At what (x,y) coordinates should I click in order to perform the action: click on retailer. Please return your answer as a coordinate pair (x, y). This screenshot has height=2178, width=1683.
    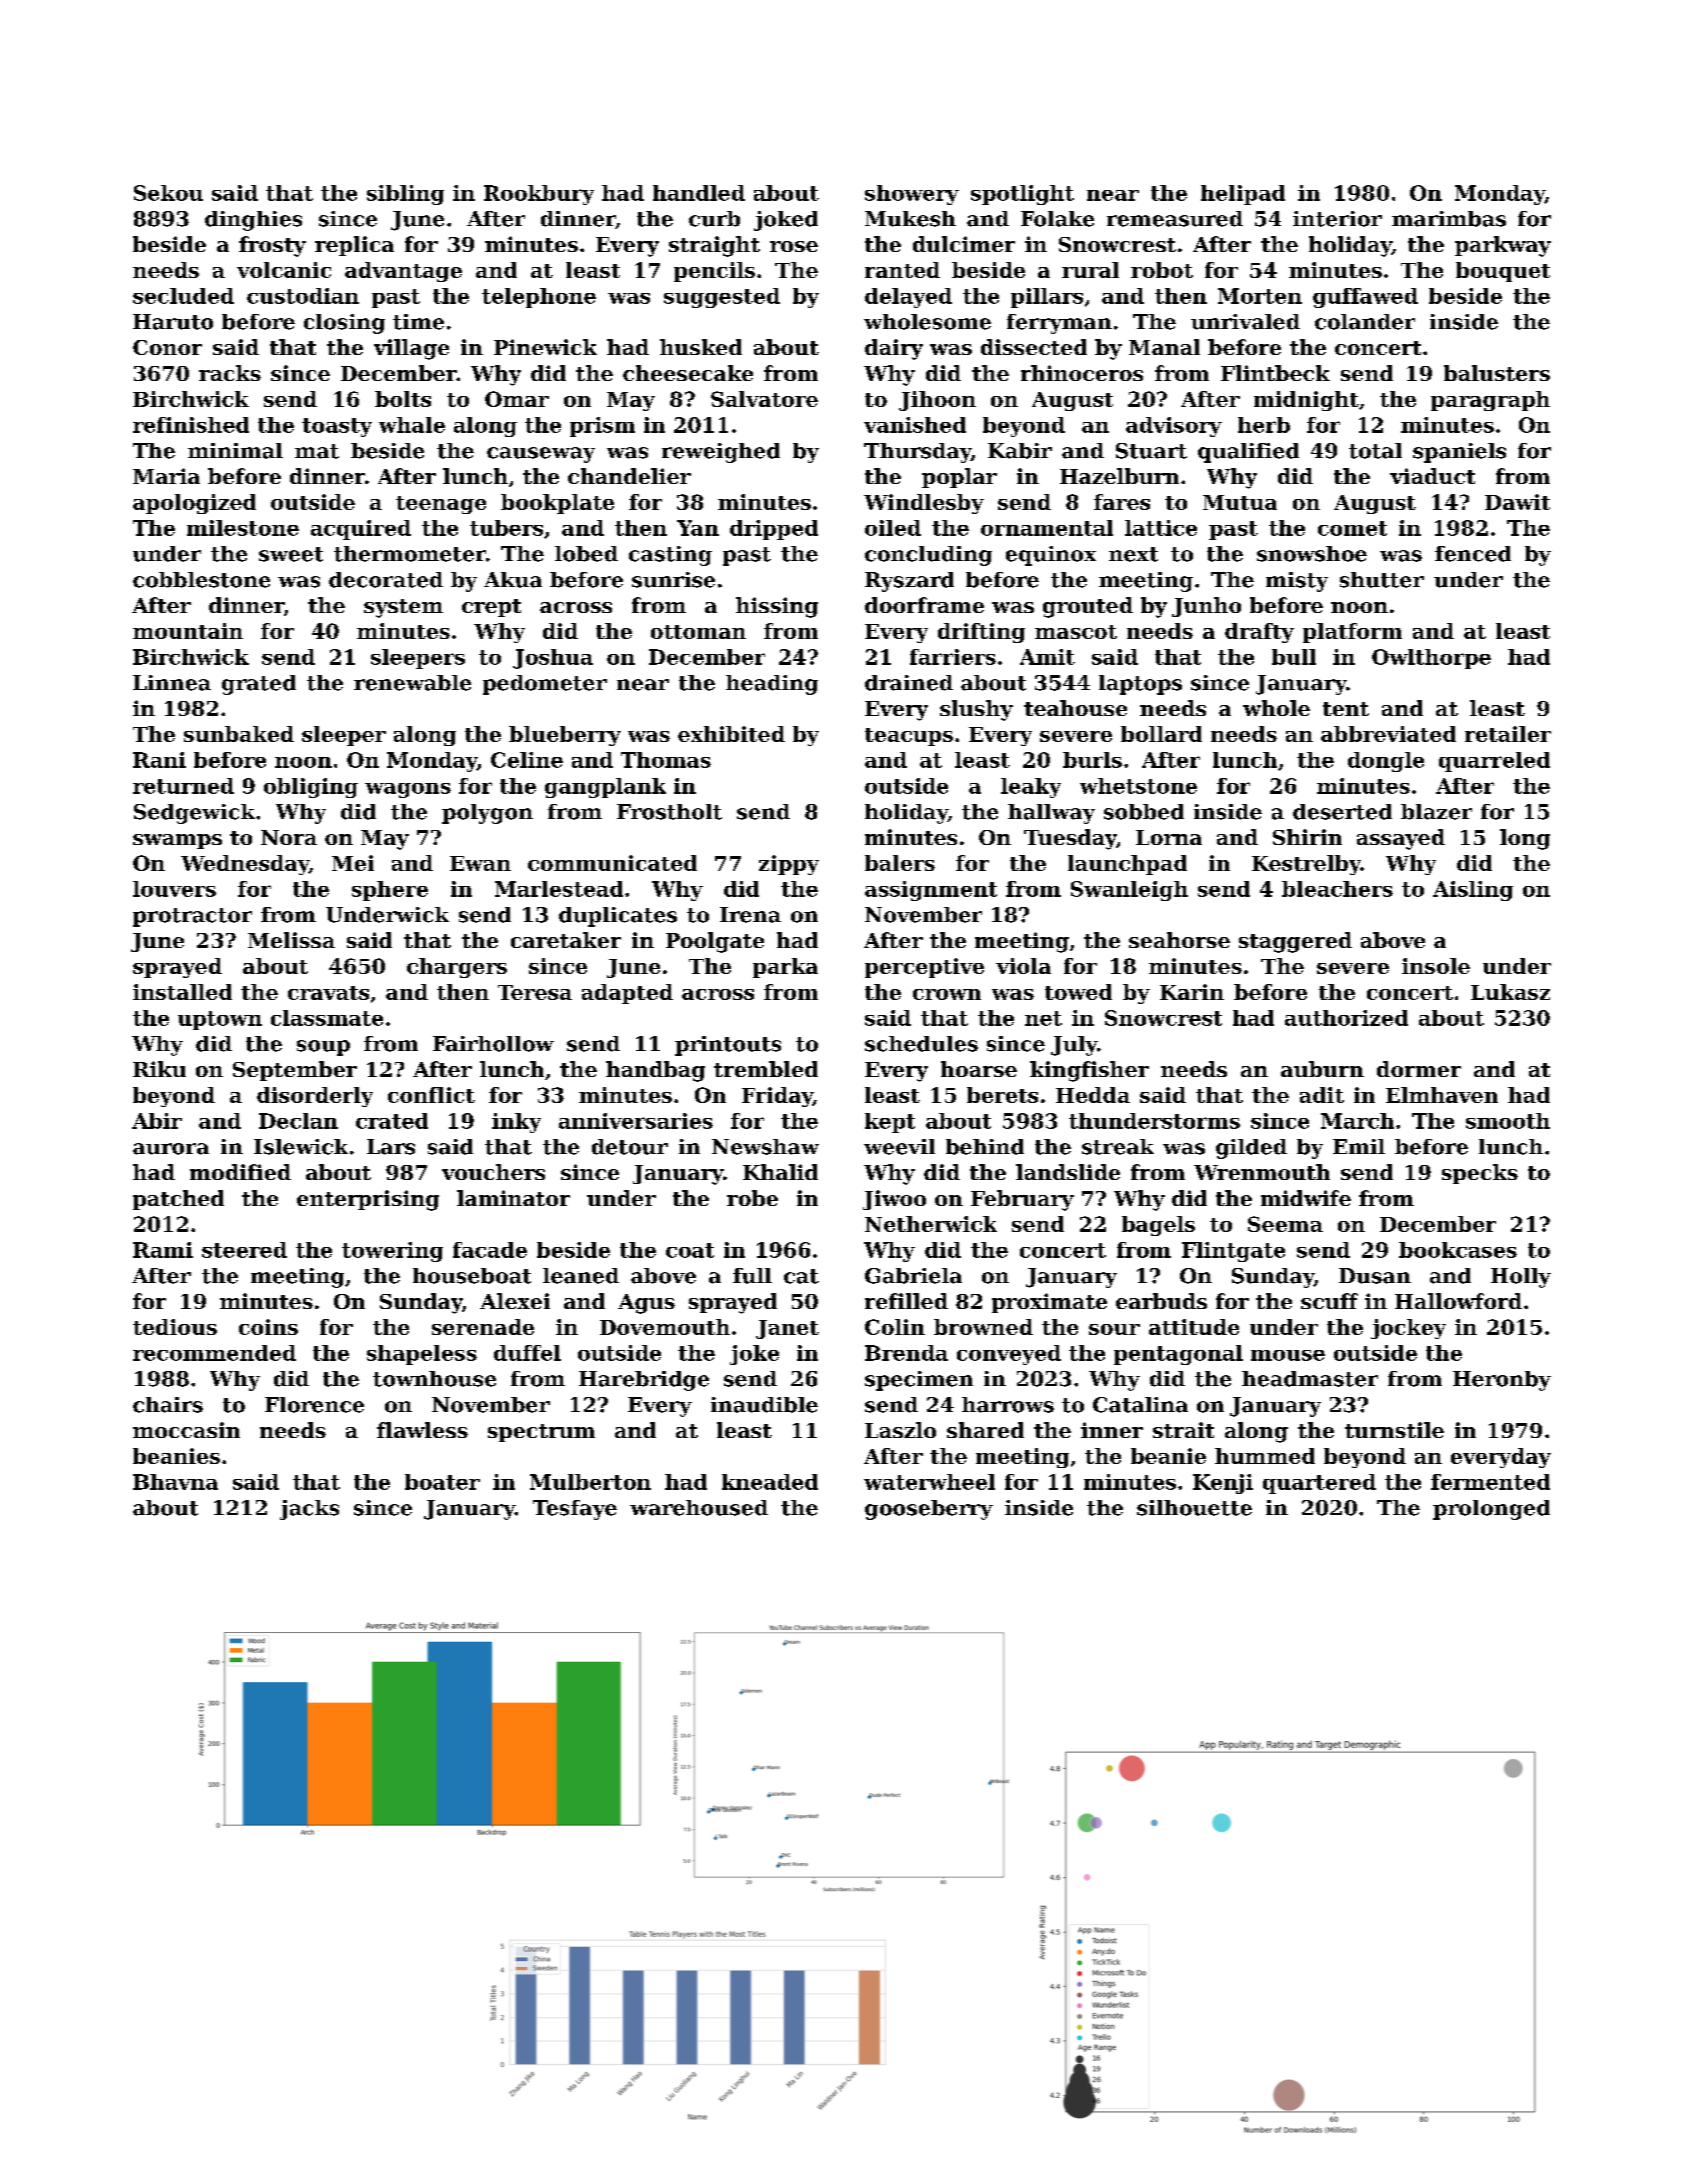
    Looking at the image, I should click on (1508, 734).
